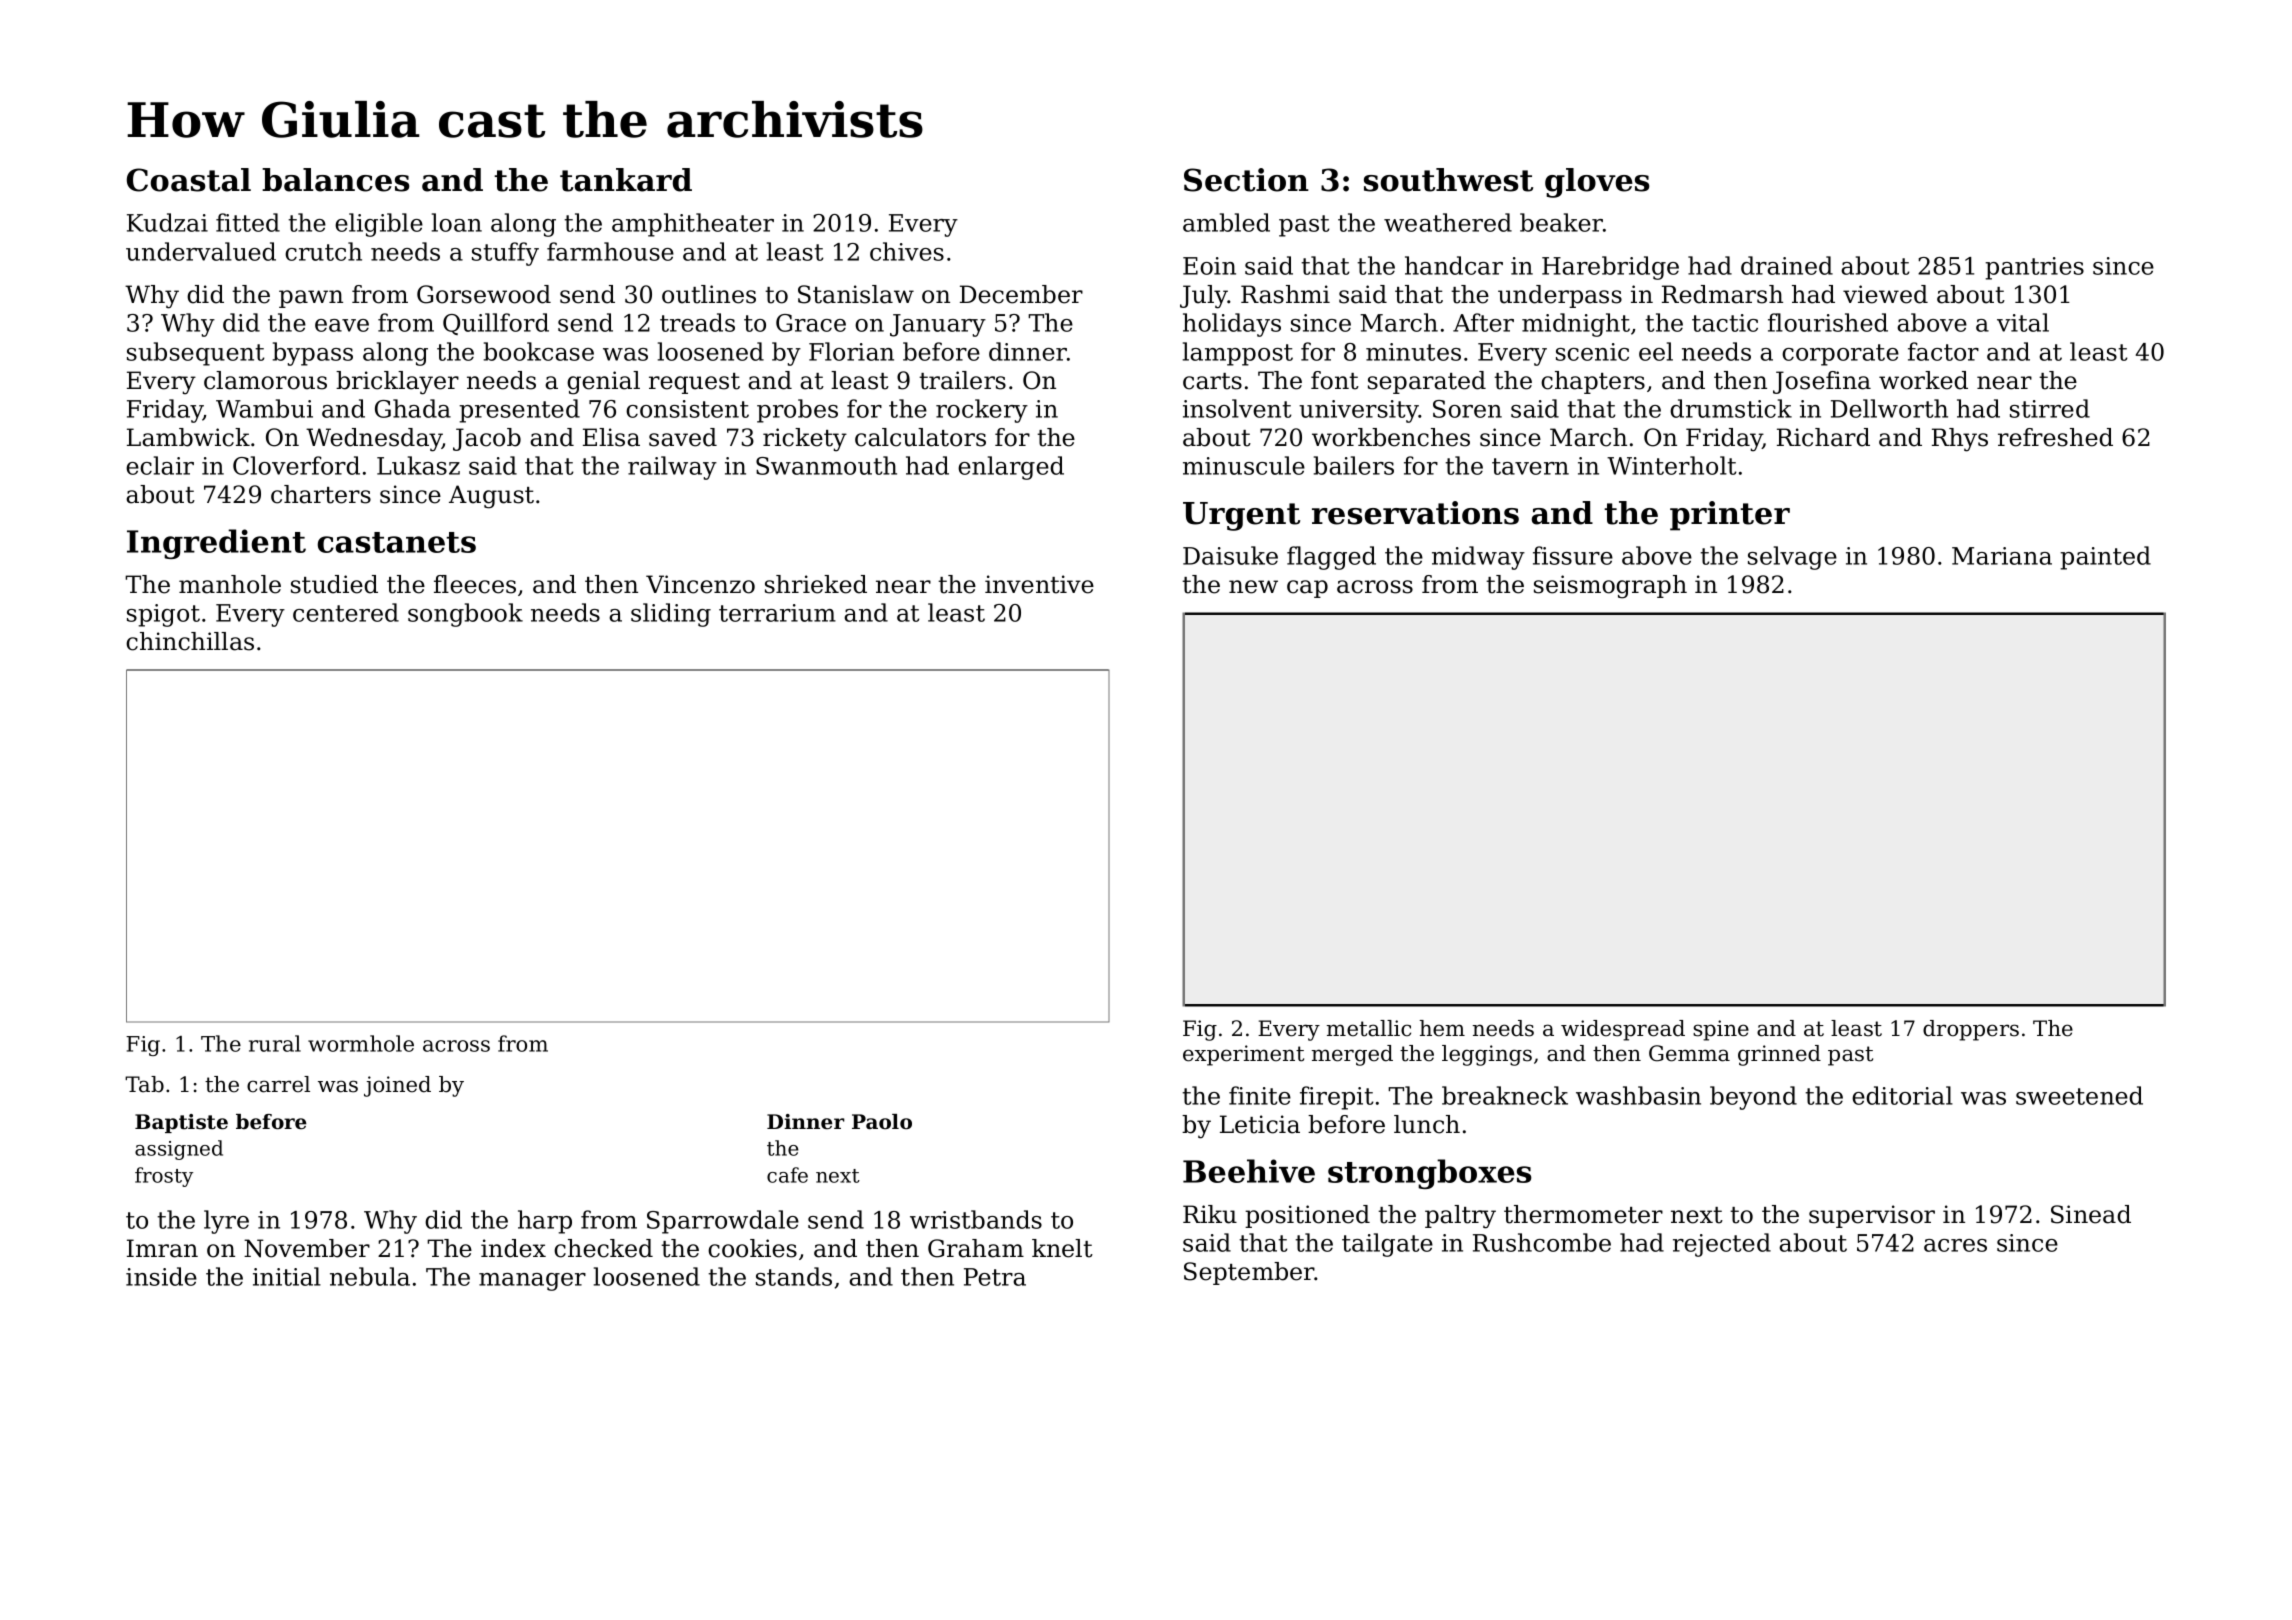 The height and width of the screenshot is (1620, 2292). What do you see at coordinates (1415, 513) in the screenshot?
I see `reservations` at bounding box center [1415, 513].
